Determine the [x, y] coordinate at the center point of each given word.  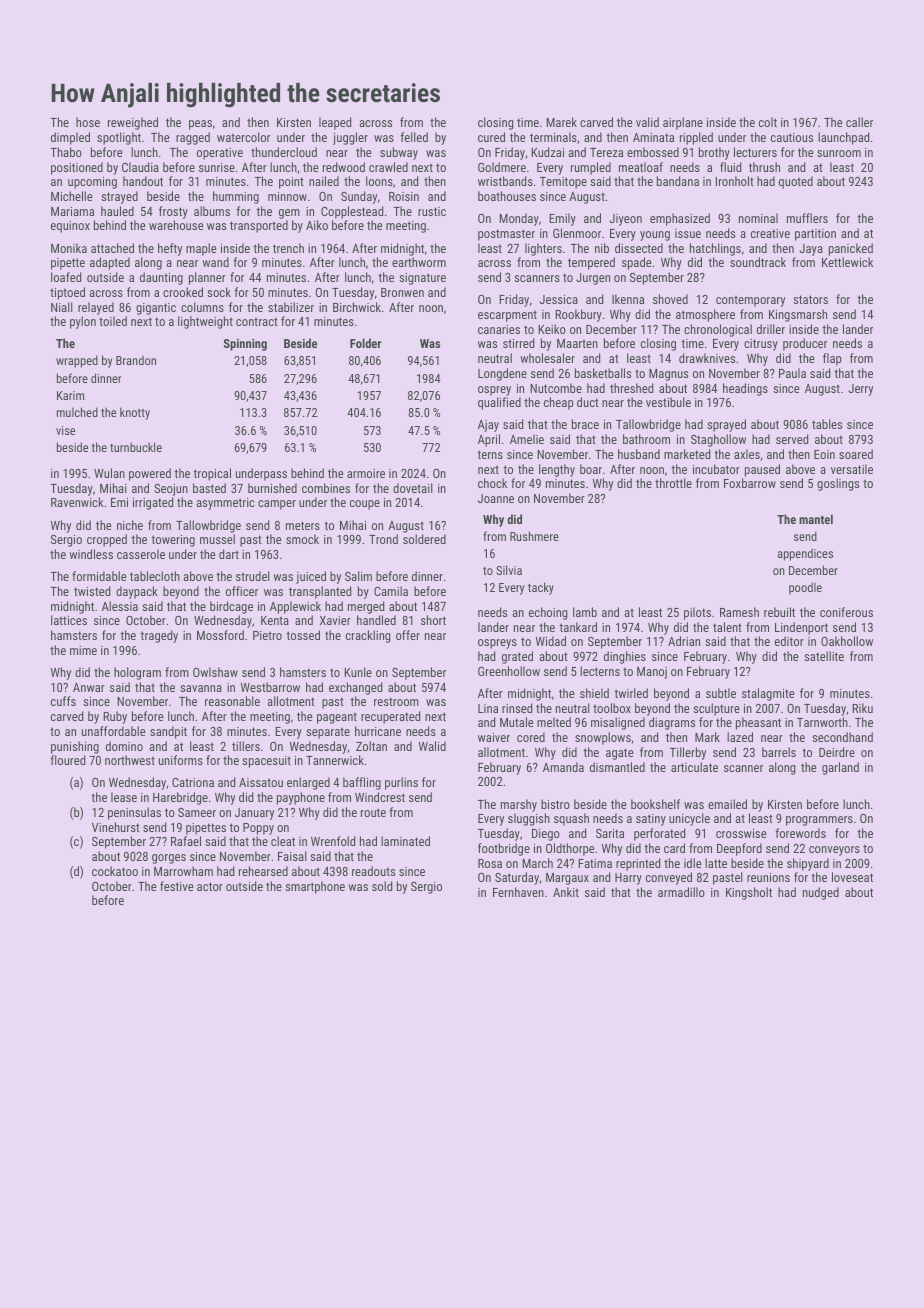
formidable [99, 576]
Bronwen [402, 292]
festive [176, 886]
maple [201, 249]
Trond [383, 539]
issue [688, 233]
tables [827, 424]
